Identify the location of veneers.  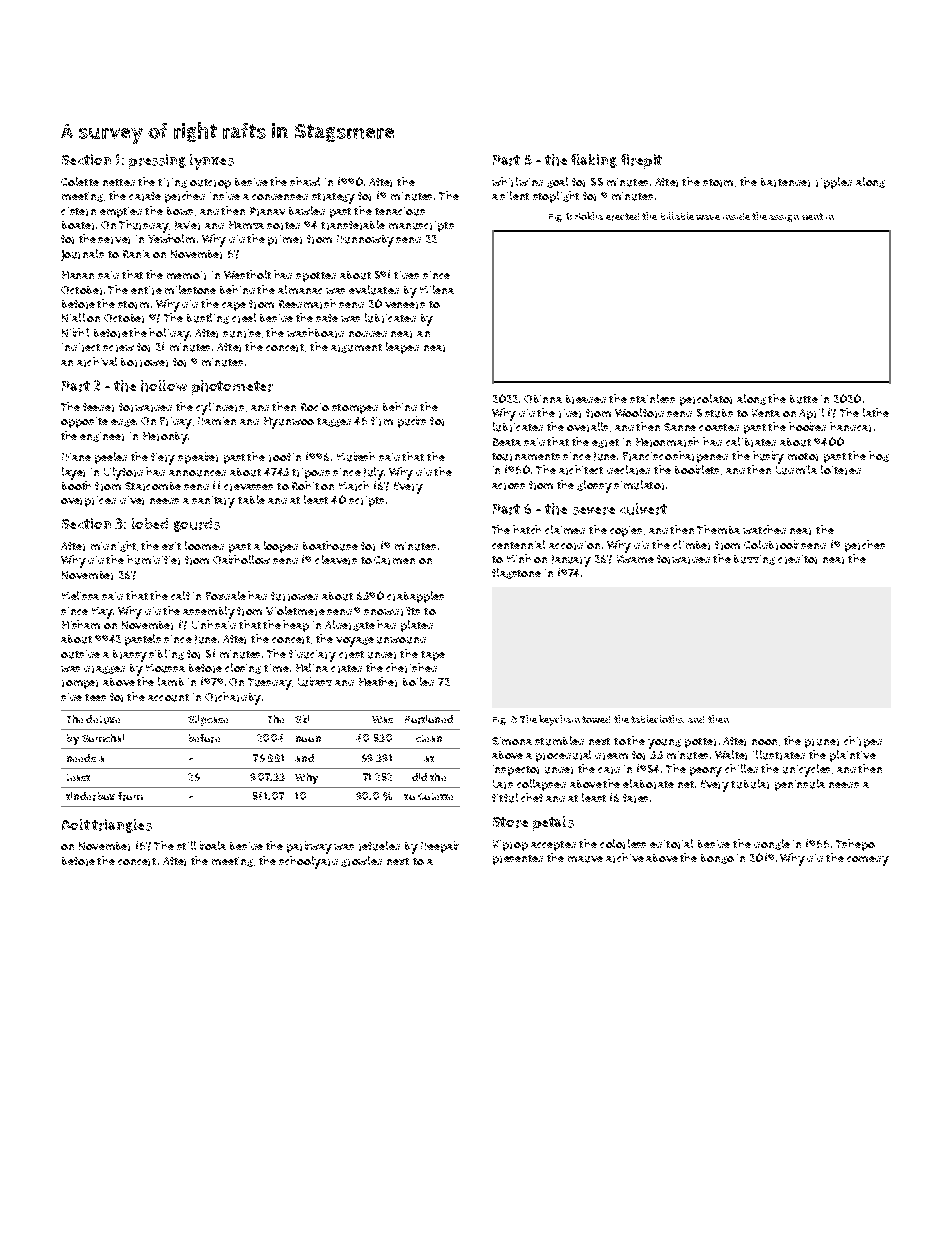
(405, 305).
